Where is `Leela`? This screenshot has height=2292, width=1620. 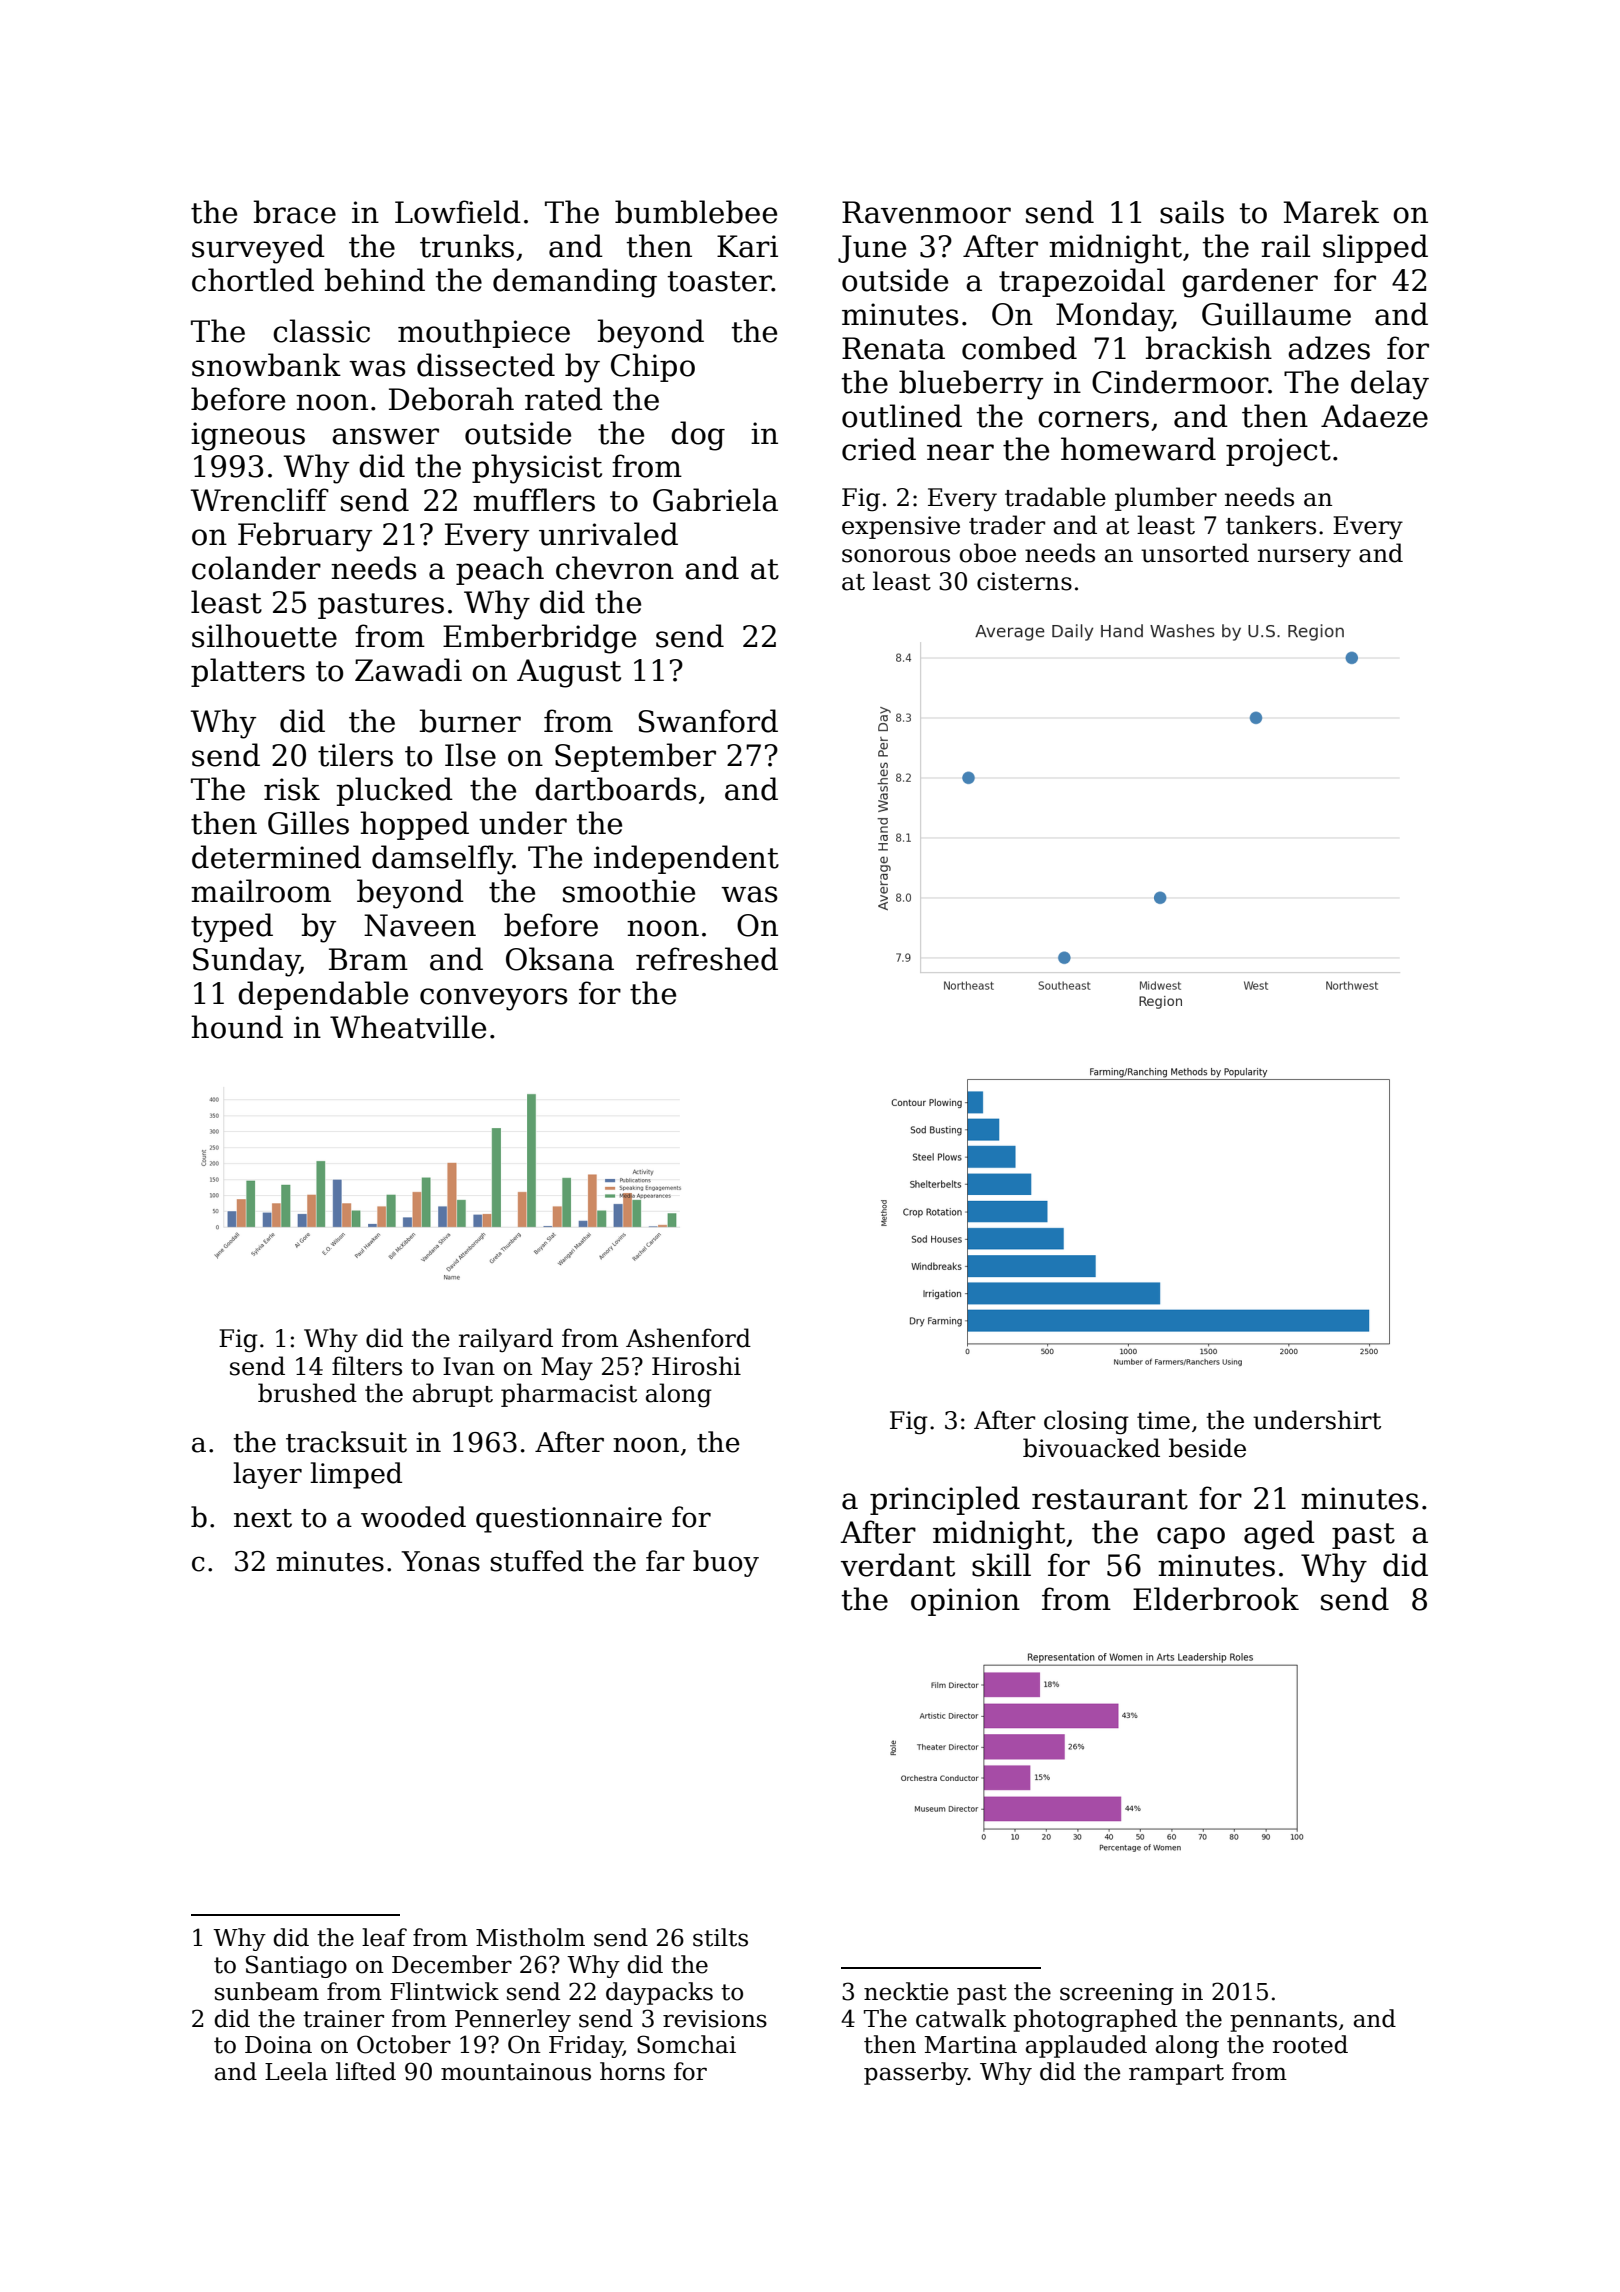
Leela is located at coordinates (296, 2071).
